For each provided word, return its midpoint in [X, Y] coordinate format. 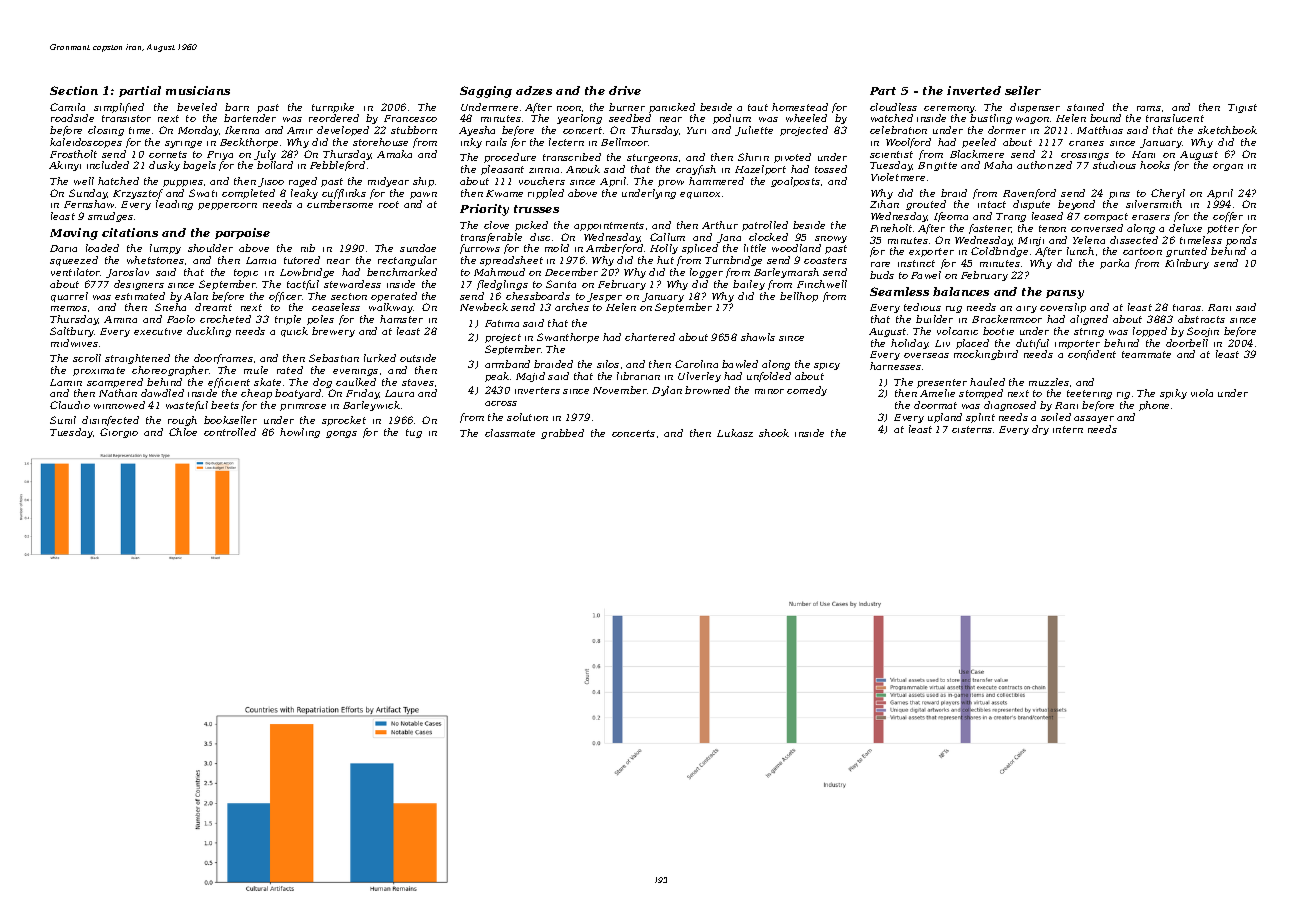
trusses [536, 209]
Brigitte [937, 166]
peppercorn [227, 206]
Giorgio [119, 433]
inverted [974, 90]
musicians [198, 90]
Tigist [1242, 108]
